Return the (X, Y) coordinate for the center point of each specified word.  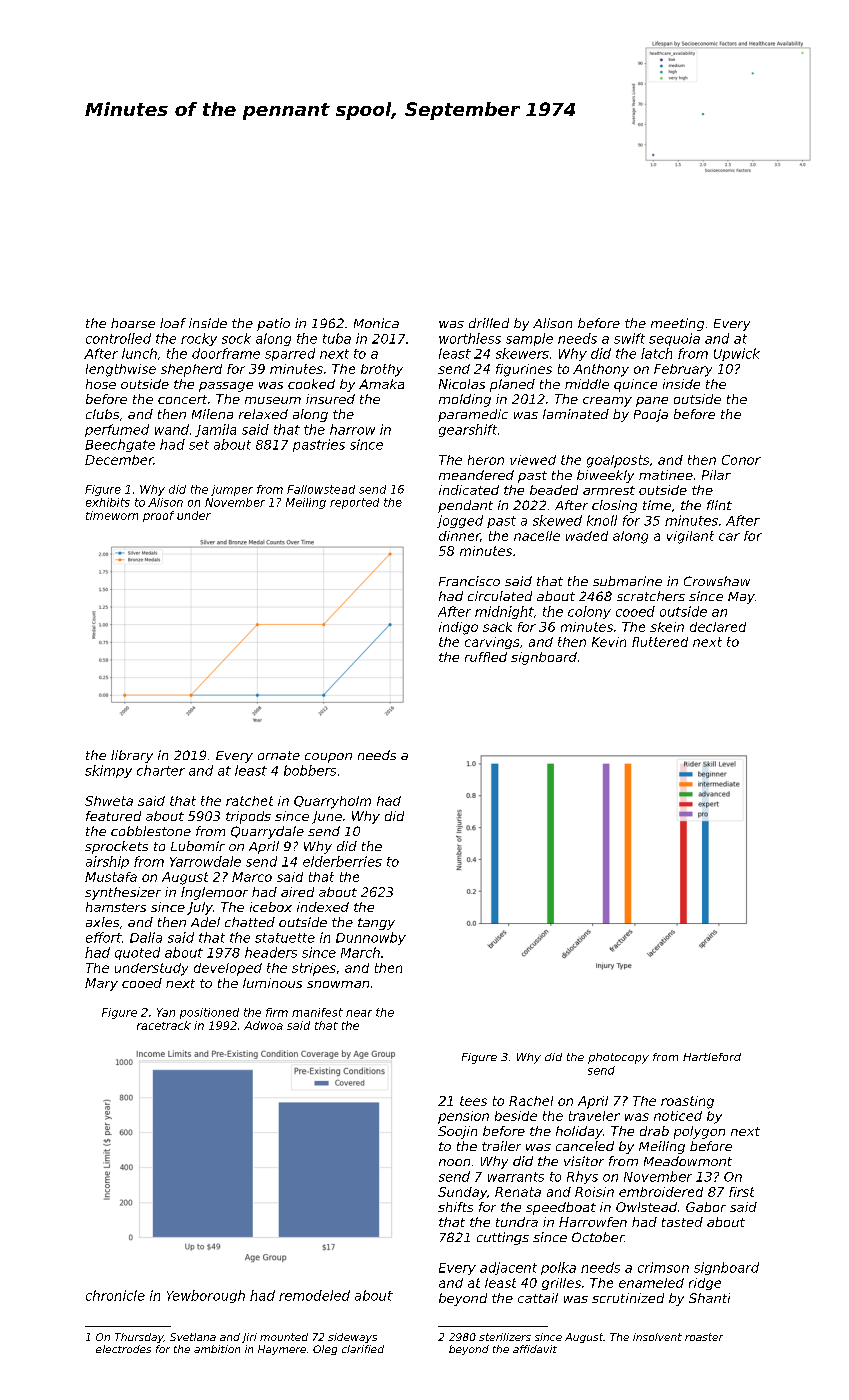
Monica (376, 323)
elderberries (342, 861)
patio (273, 324)
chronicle (115, 1295)
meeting (677, 324)
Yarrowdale (205, 861)
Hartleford (712, 1057)
